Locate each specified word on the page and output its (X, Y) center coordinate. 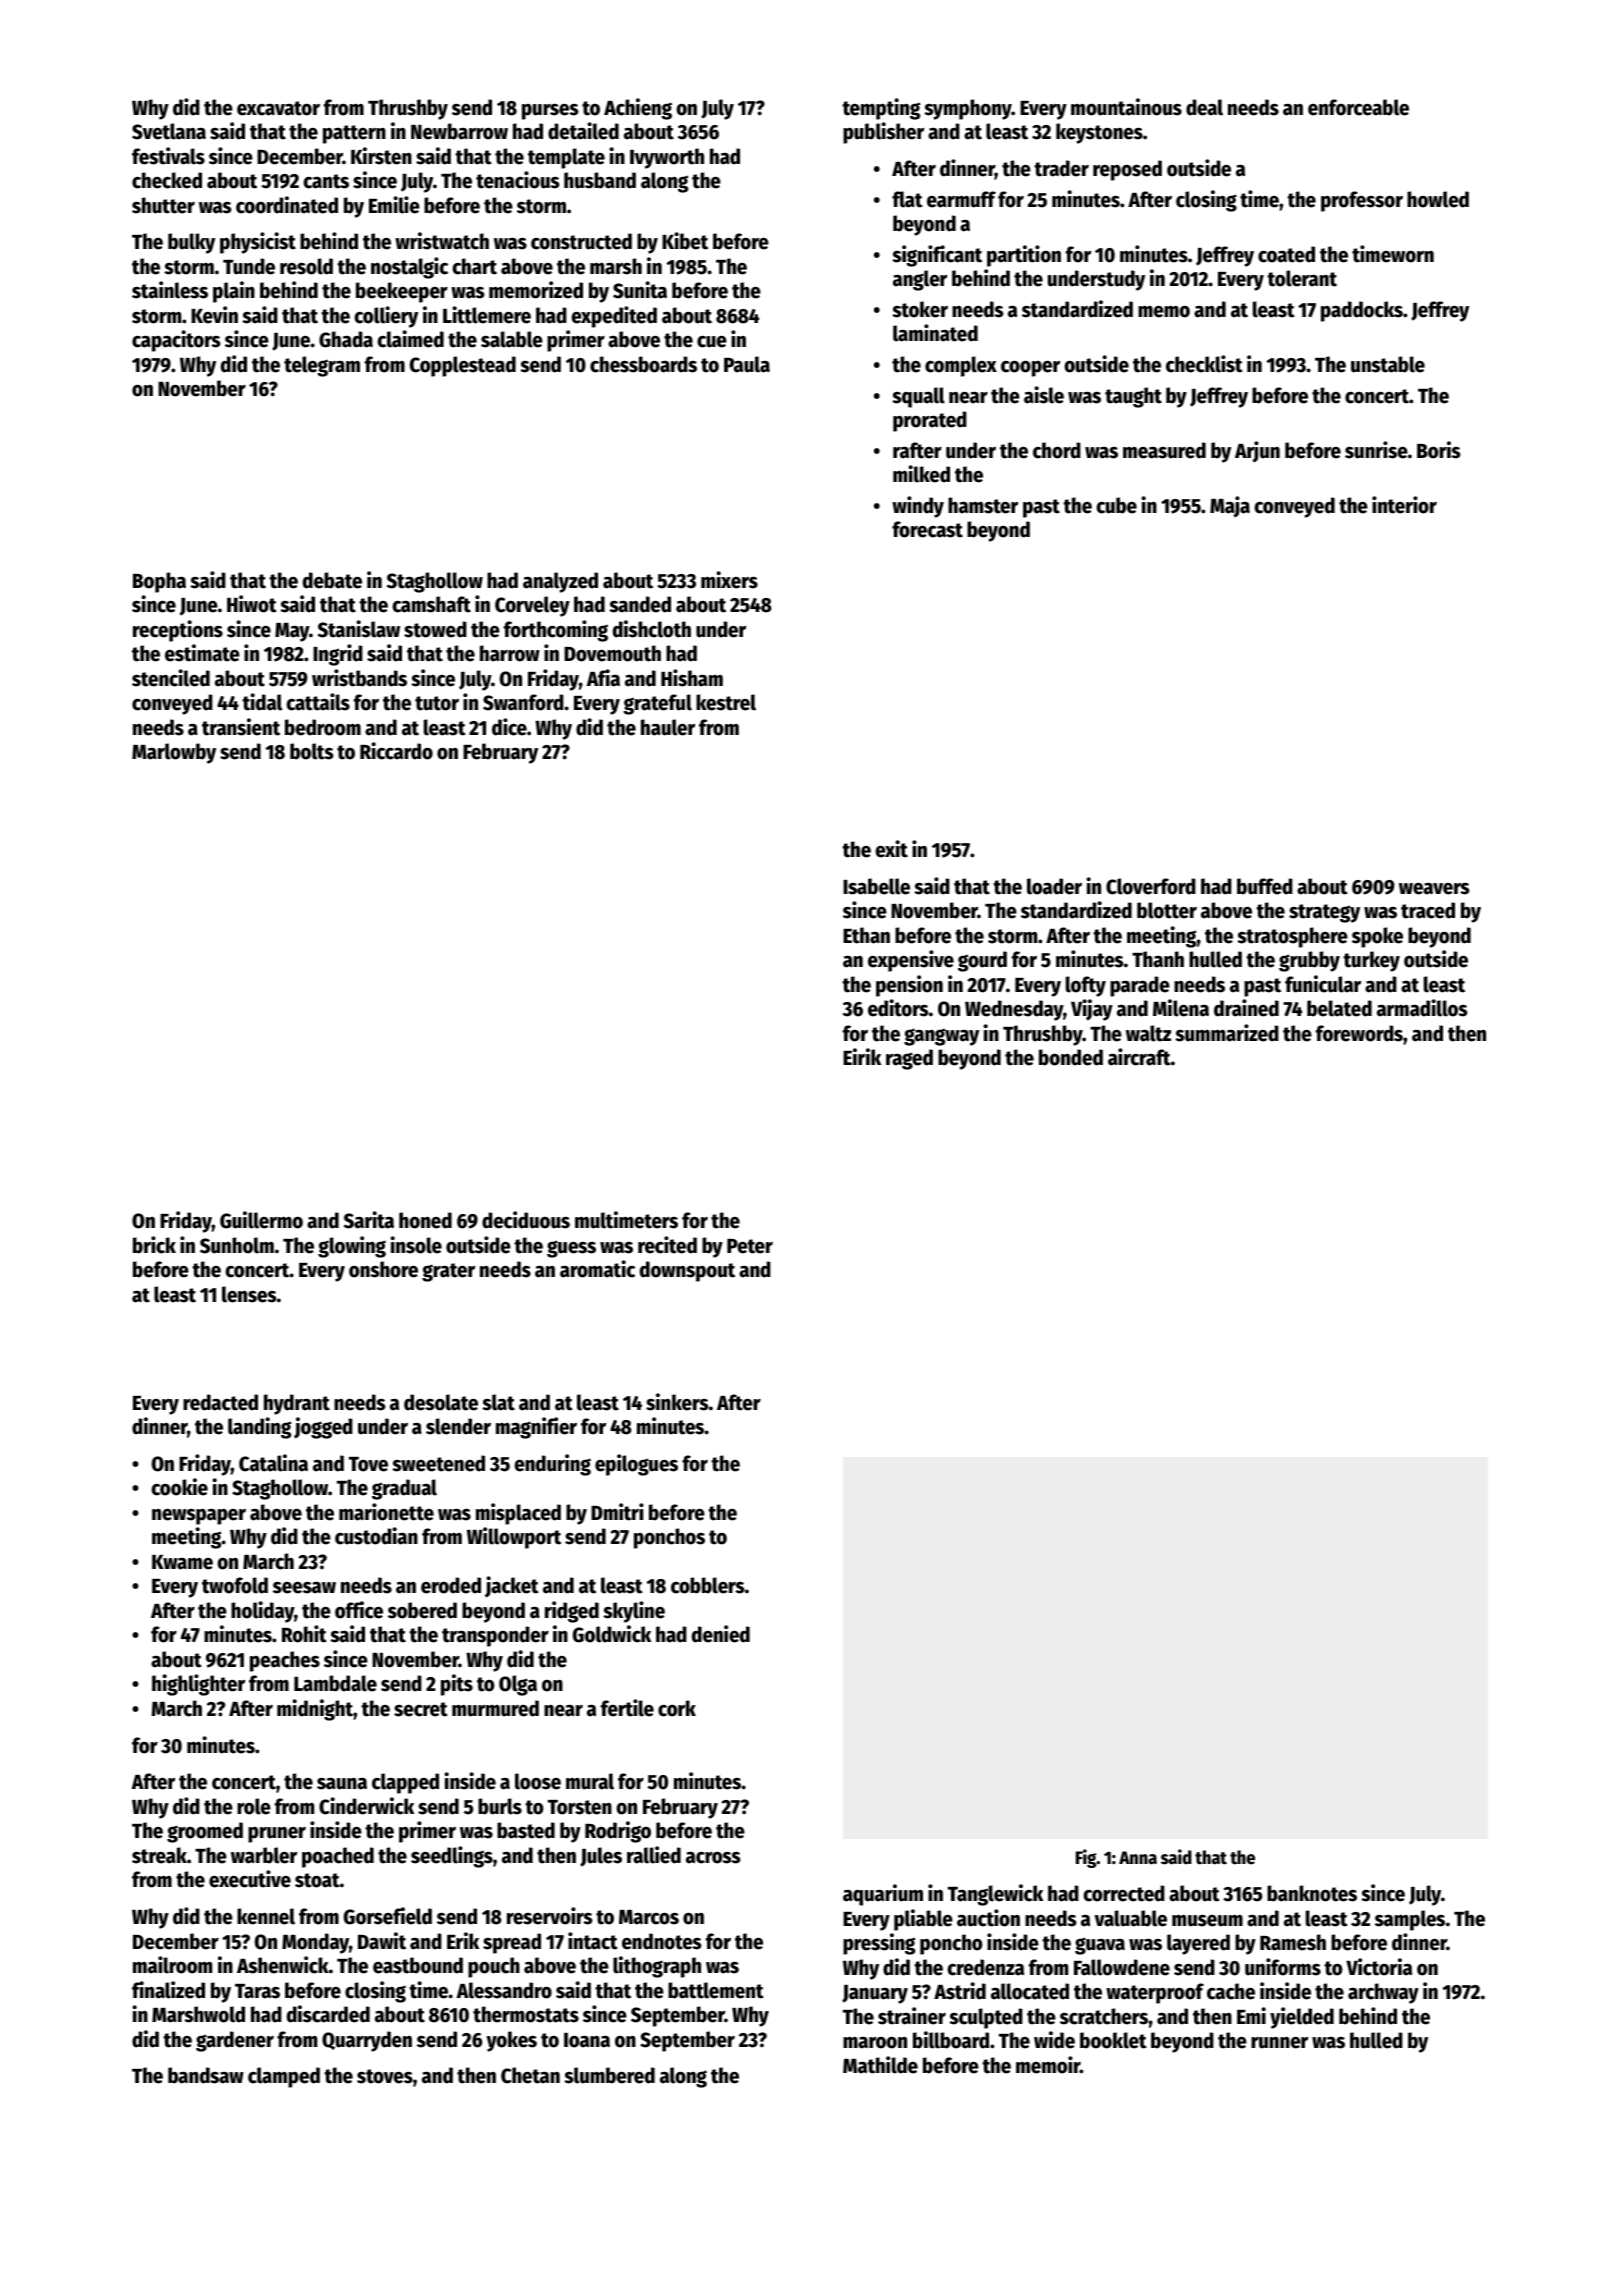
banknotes (1312, 1893)
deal (1204, 107)
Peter (750, 1246)
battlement (716, 1990)
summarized (1227, 1033)
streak (159, 1855)
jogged (323, 1428)
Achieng (638, 109)
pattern (354, 134)
